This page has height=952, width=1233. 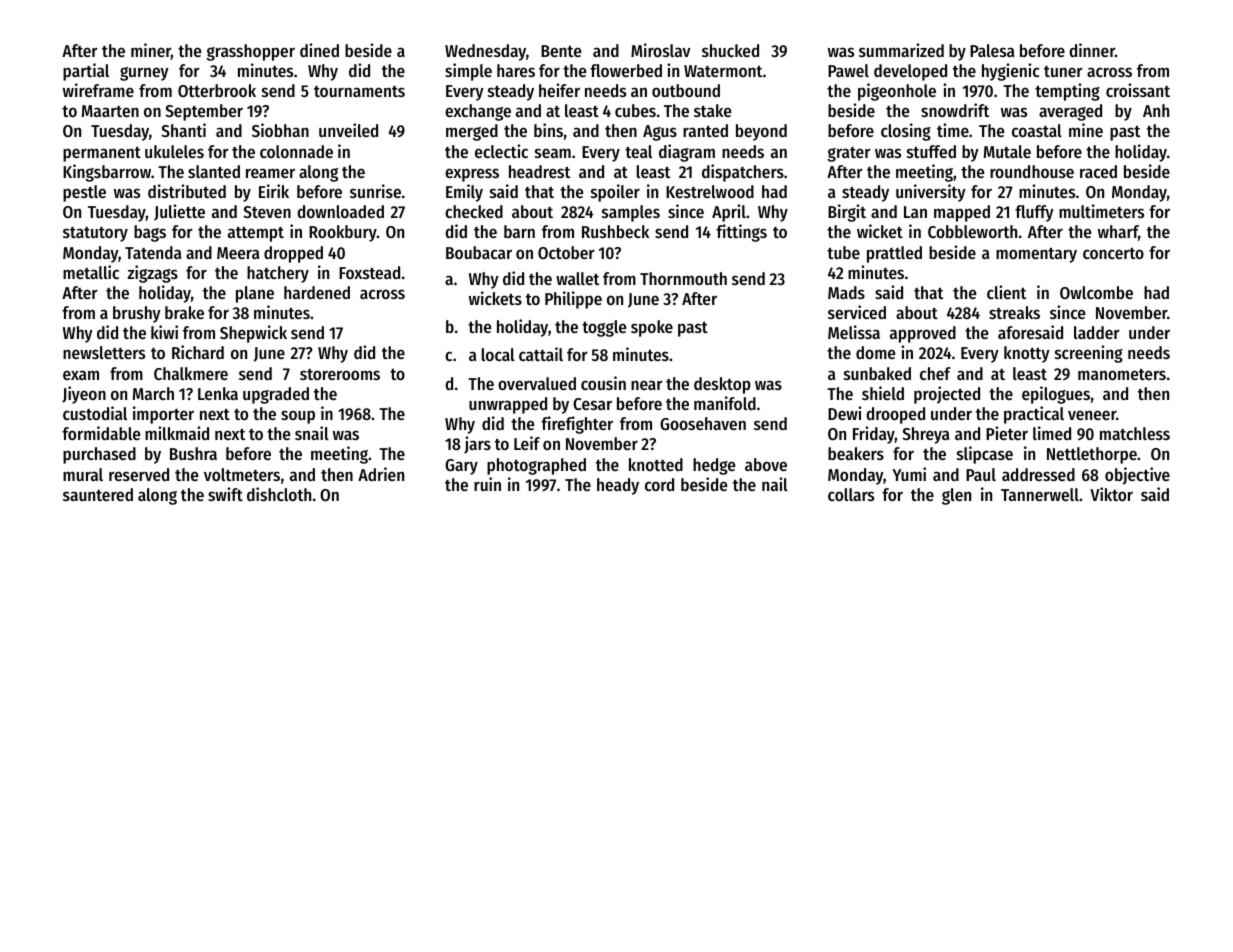 I want to click on exchange, so click(x=478, y=112).
